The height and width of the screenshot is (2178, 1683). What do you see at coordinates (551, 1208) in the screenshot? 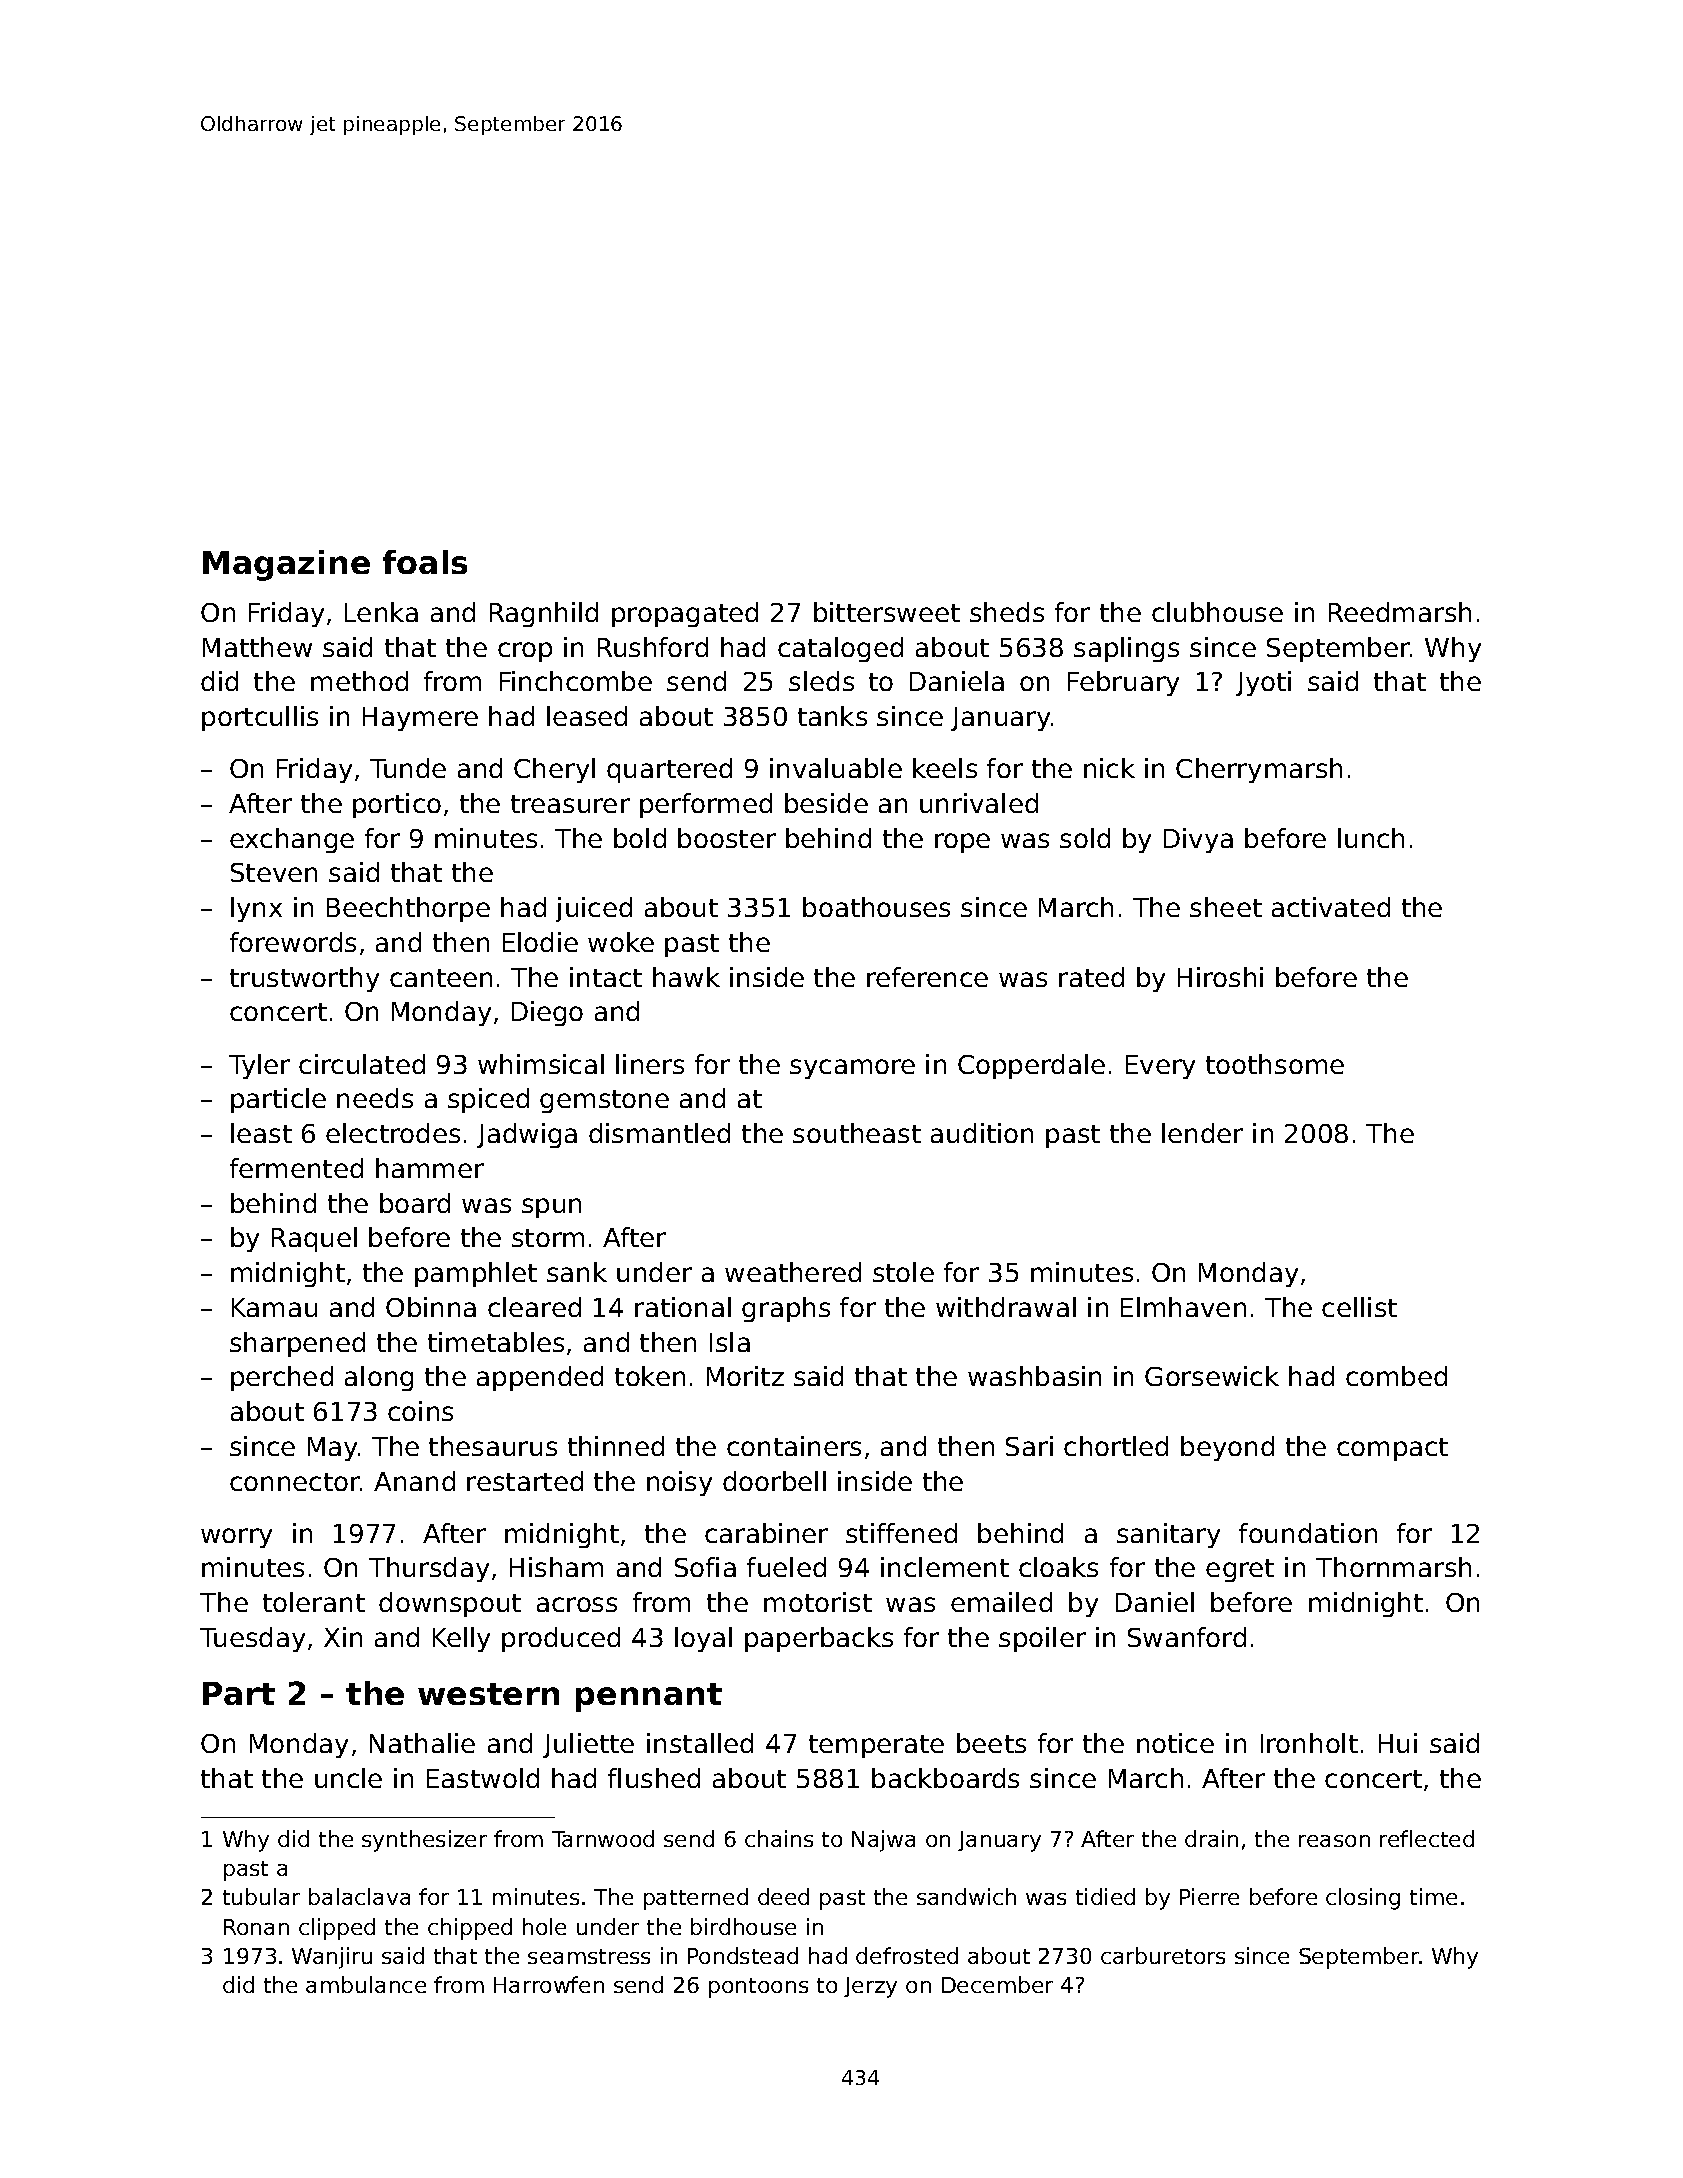
I see `spun` at bounding box center [551, 1208].
